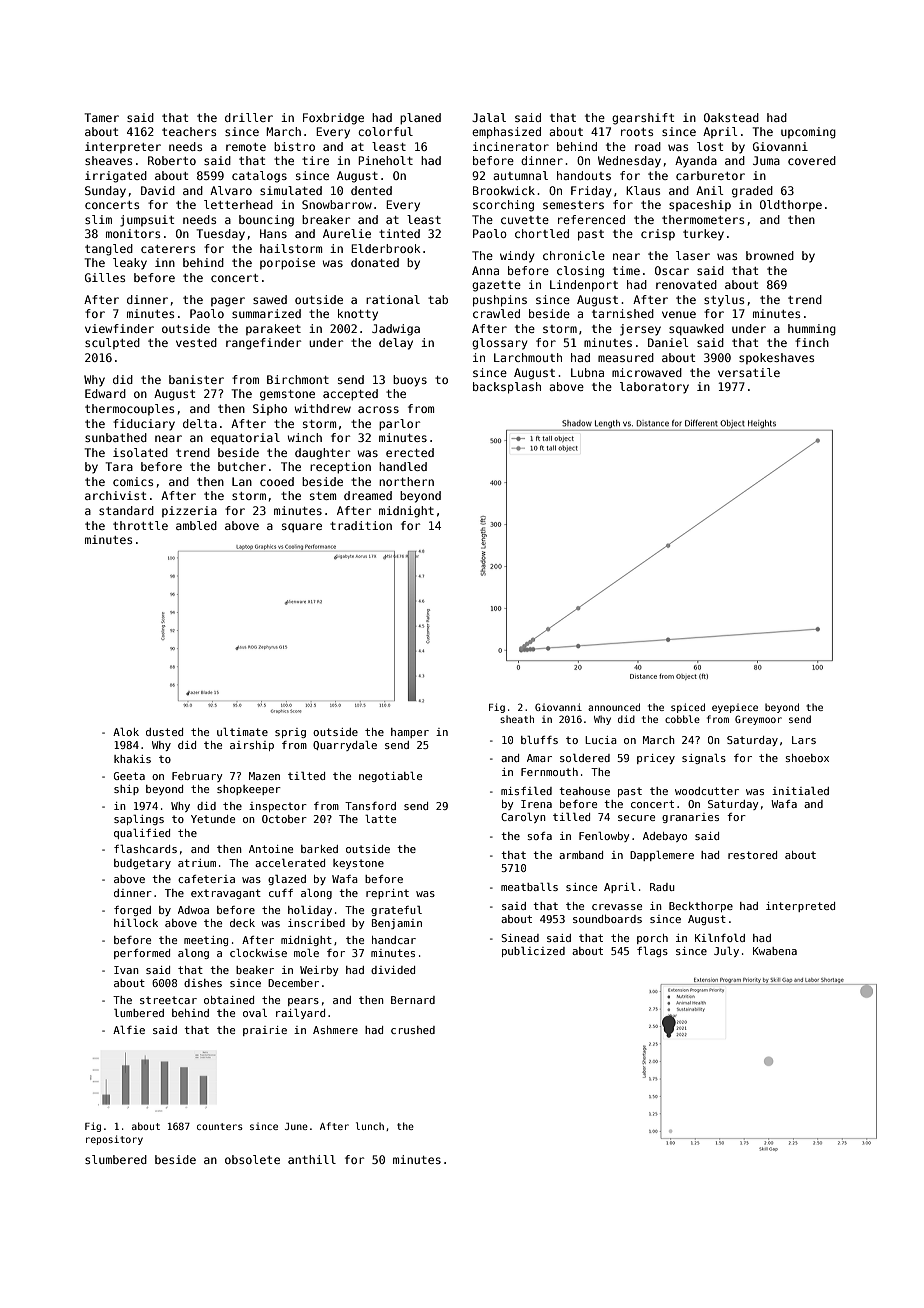 The image size is (924, 1308). Describe the element at coordinates (511, 146) in the page. I see `incinerator` at that location.
